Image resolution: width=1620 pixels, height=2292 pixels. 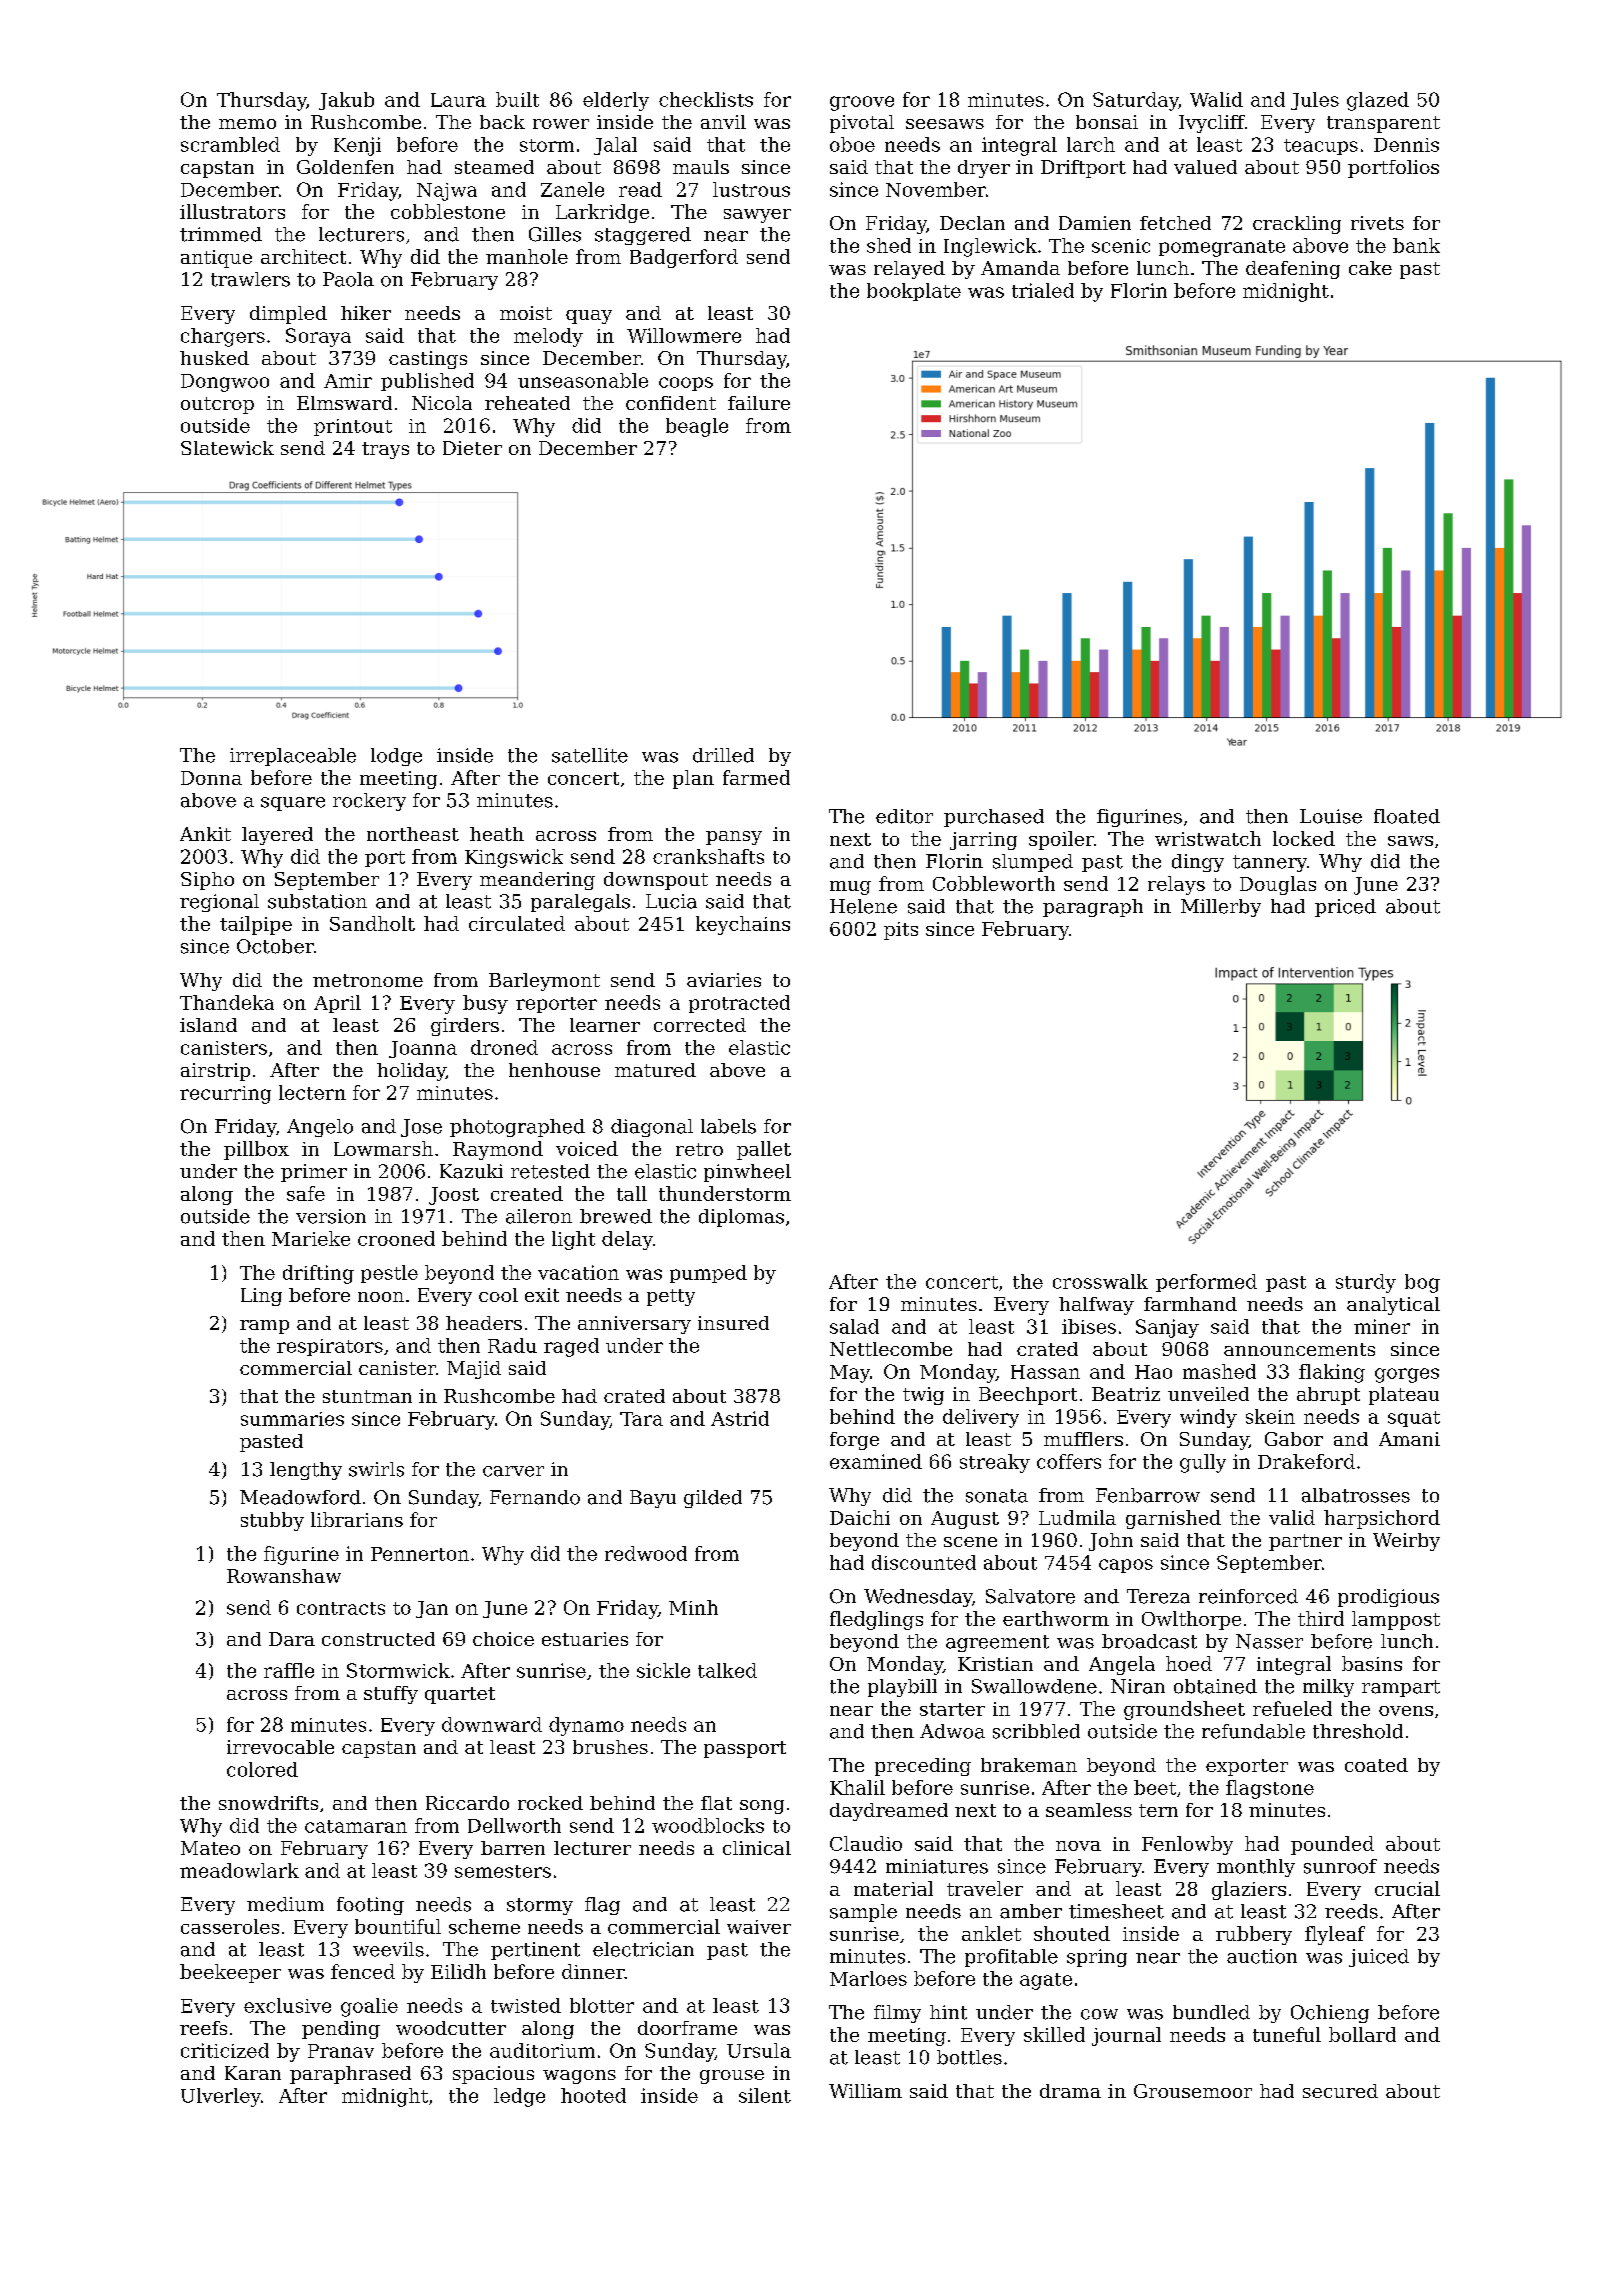 What do you see at coordinates (697, 427) in the page?
I see `beagle` at bounding box center [697, 427].
